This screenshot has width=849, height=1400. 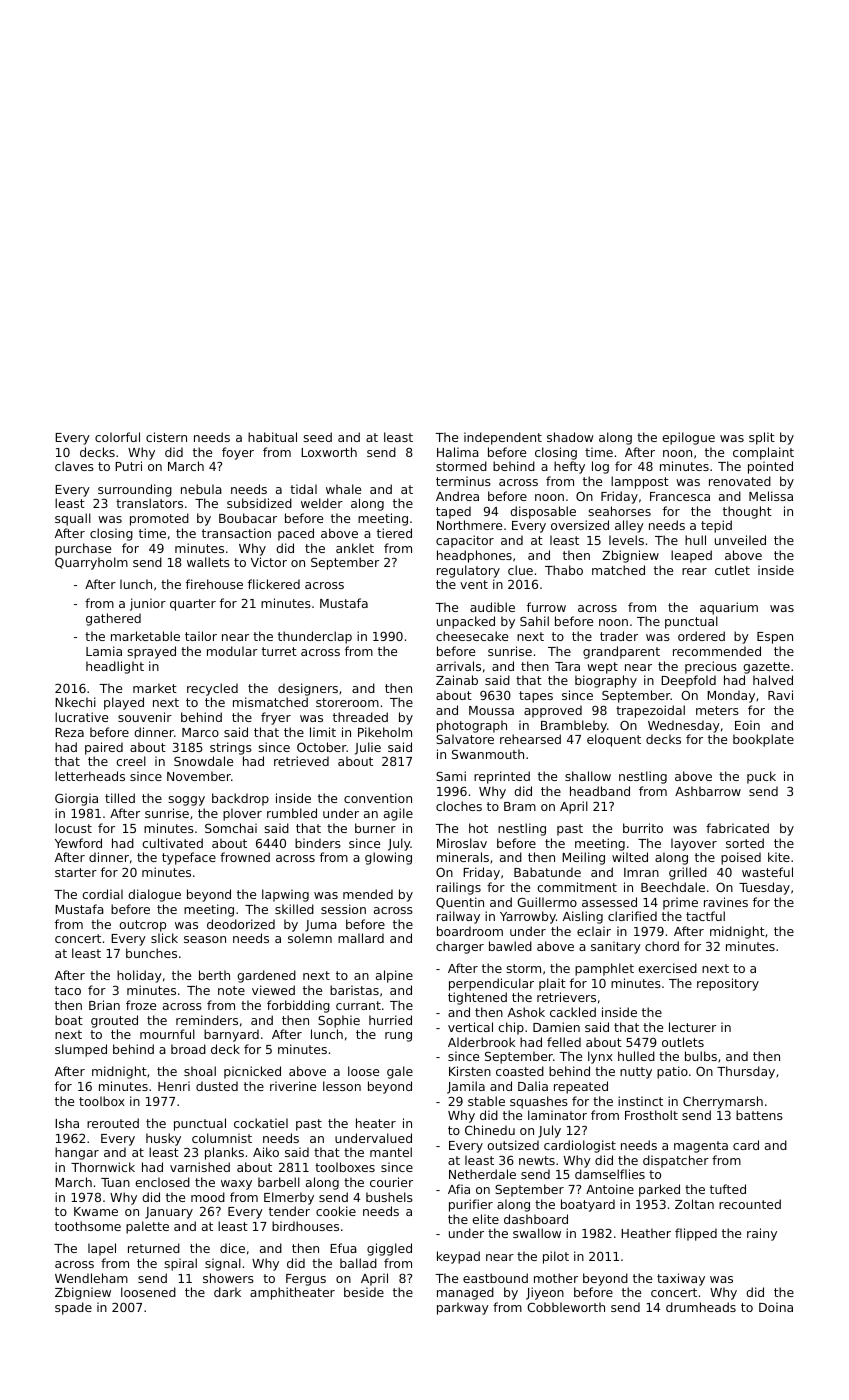 What do you see at coordinates (236, 533) in the screenshot?
I see `transaction` at bounding box center [236, 533].
